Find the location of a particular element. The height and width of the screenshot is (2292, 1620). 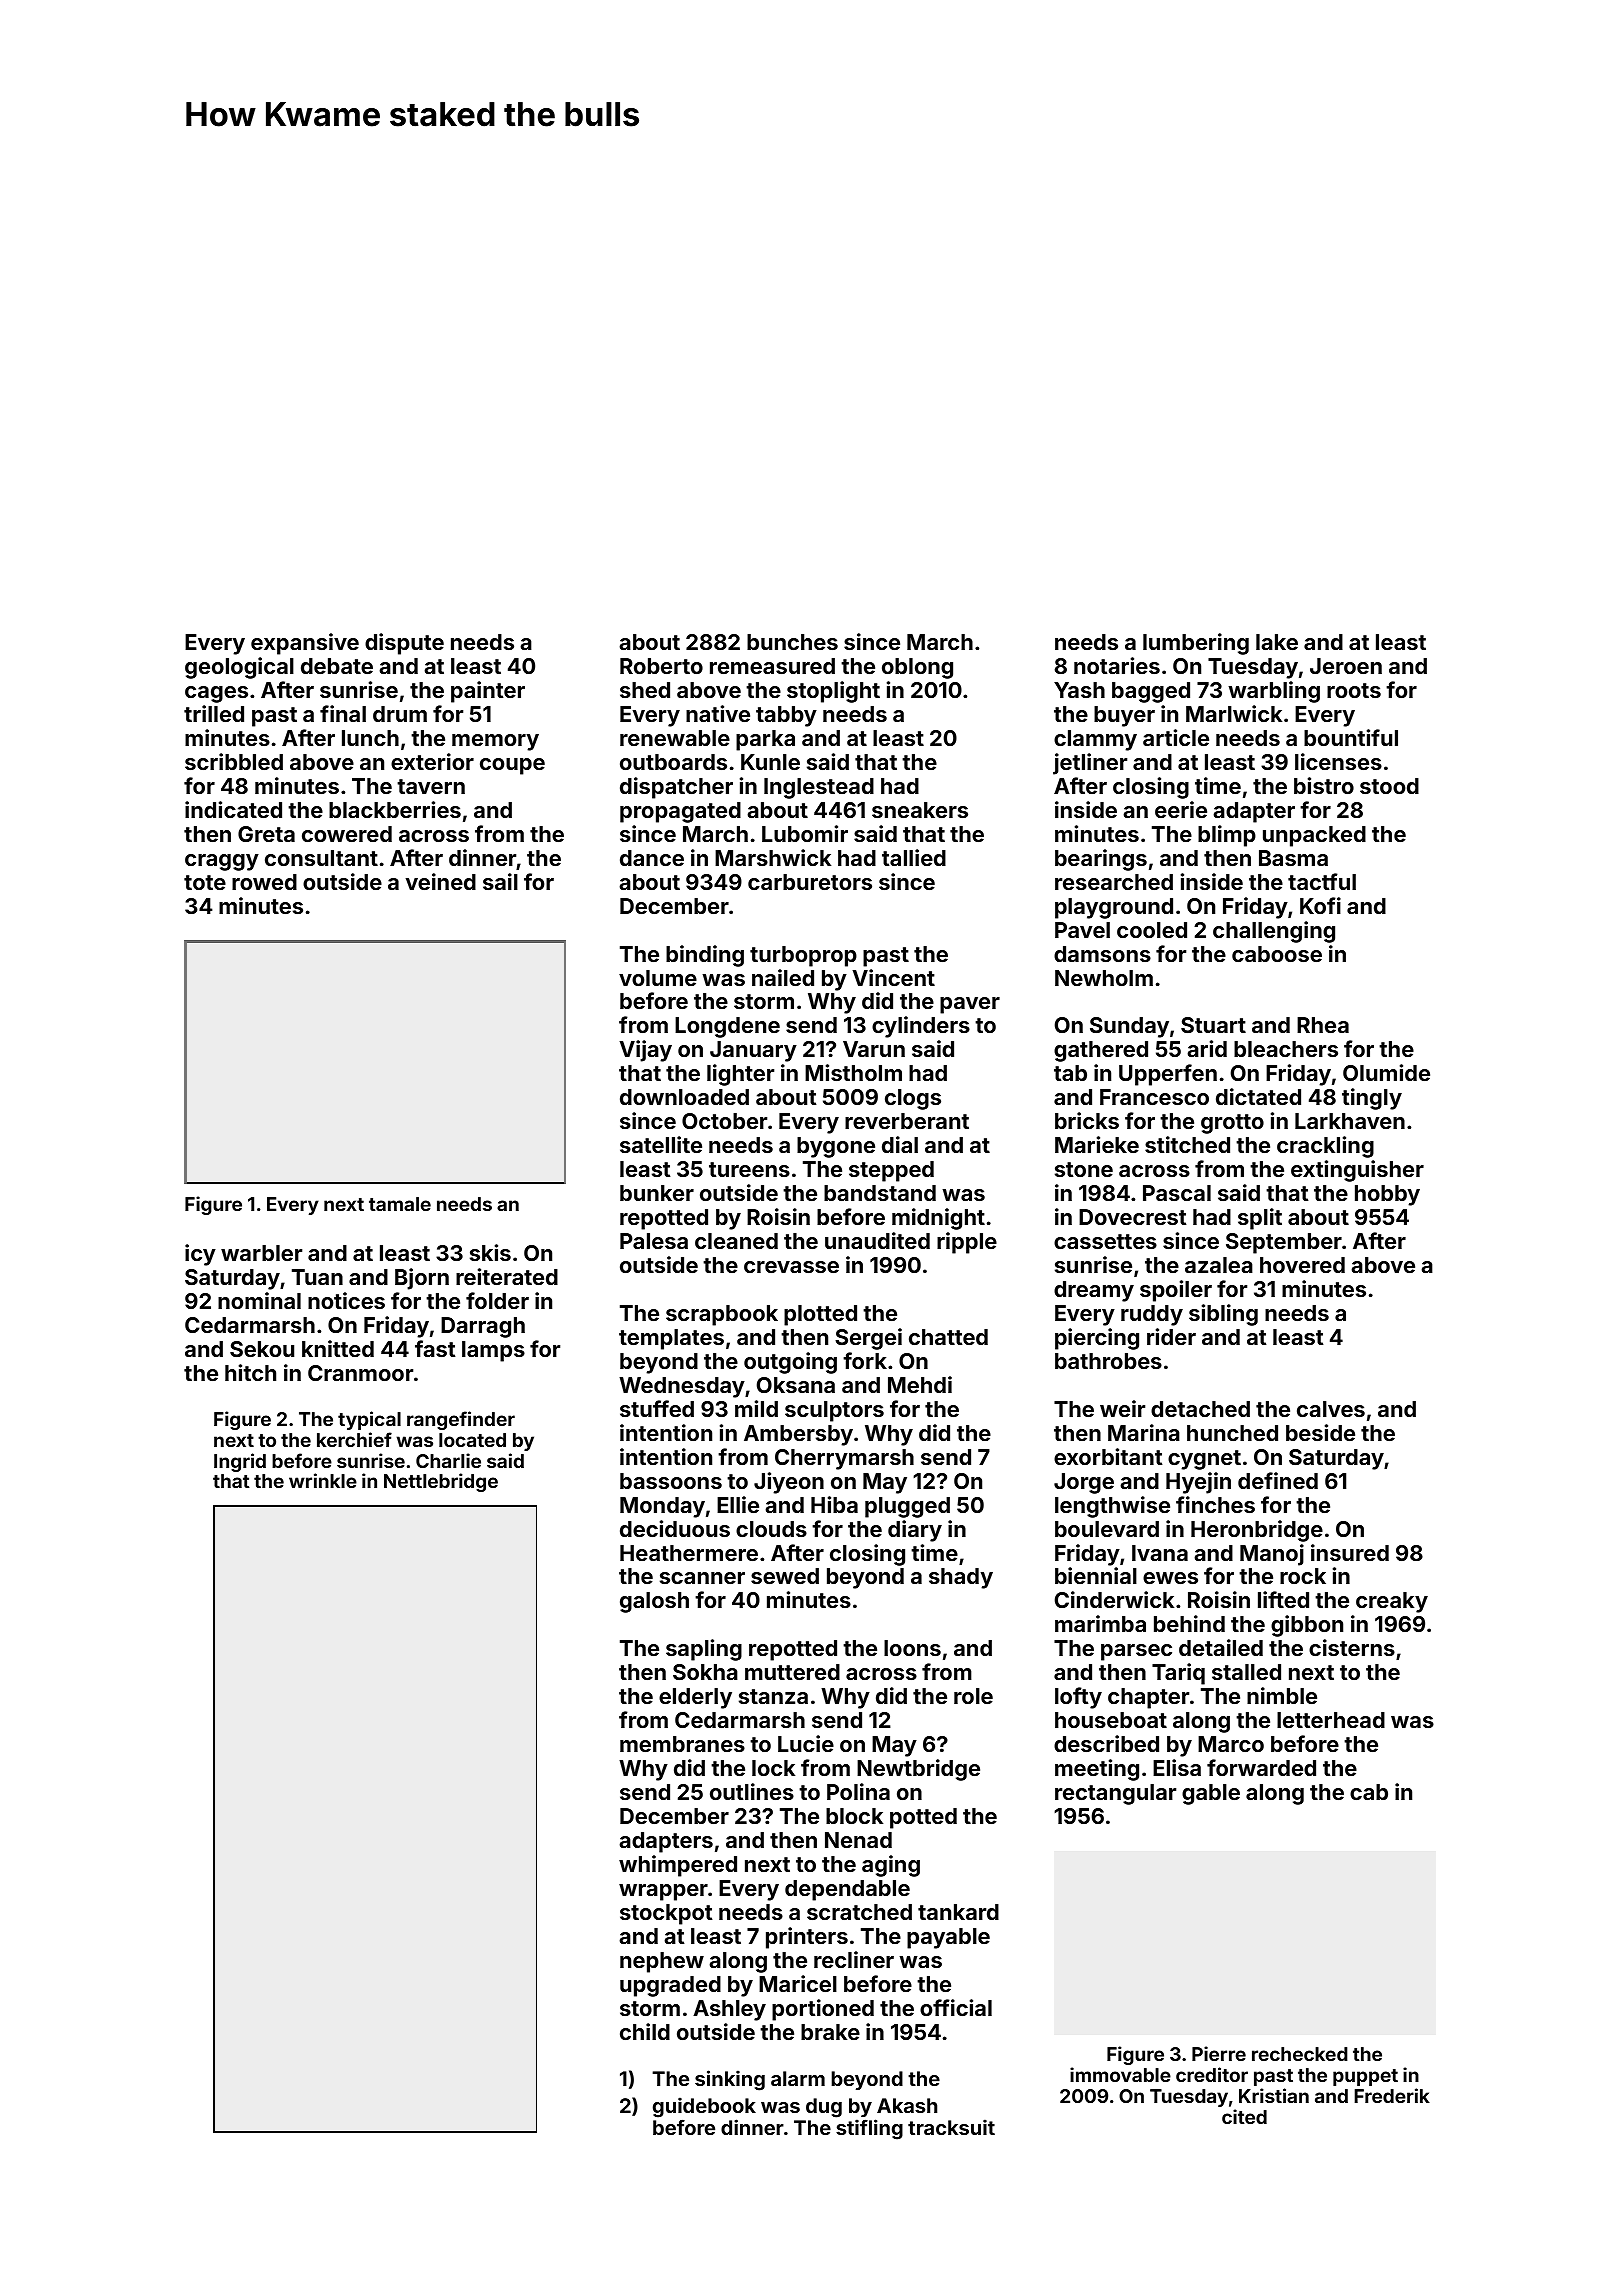

calves is located at coordinates (1331, 1409).
